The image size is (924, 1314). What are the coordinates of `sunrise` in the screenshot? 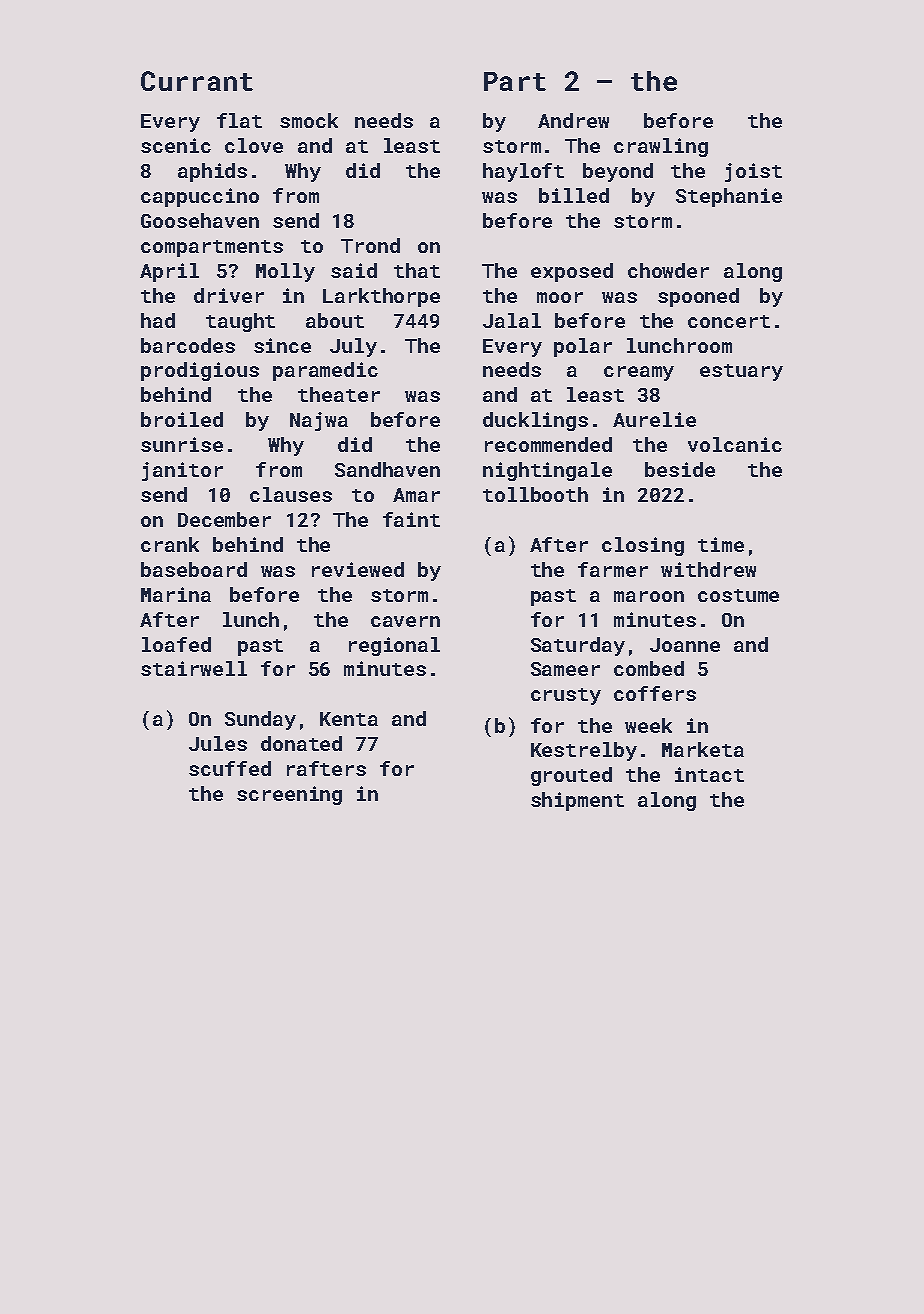 It's located at (182, 444).
